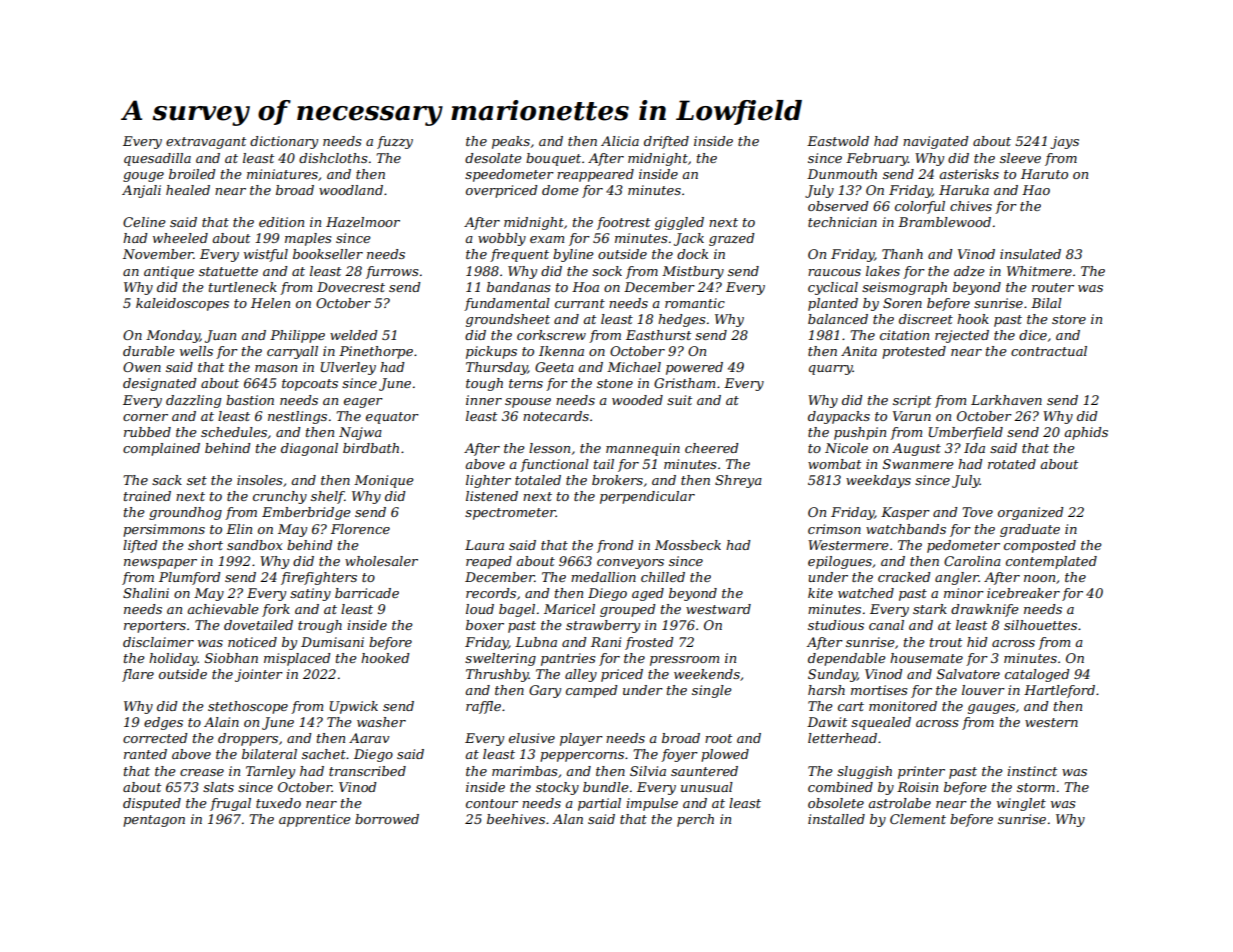  What do you see at coordinates (190, 578) in the screenshot?
I see `Plumford` at bounding box center [190, 578].
